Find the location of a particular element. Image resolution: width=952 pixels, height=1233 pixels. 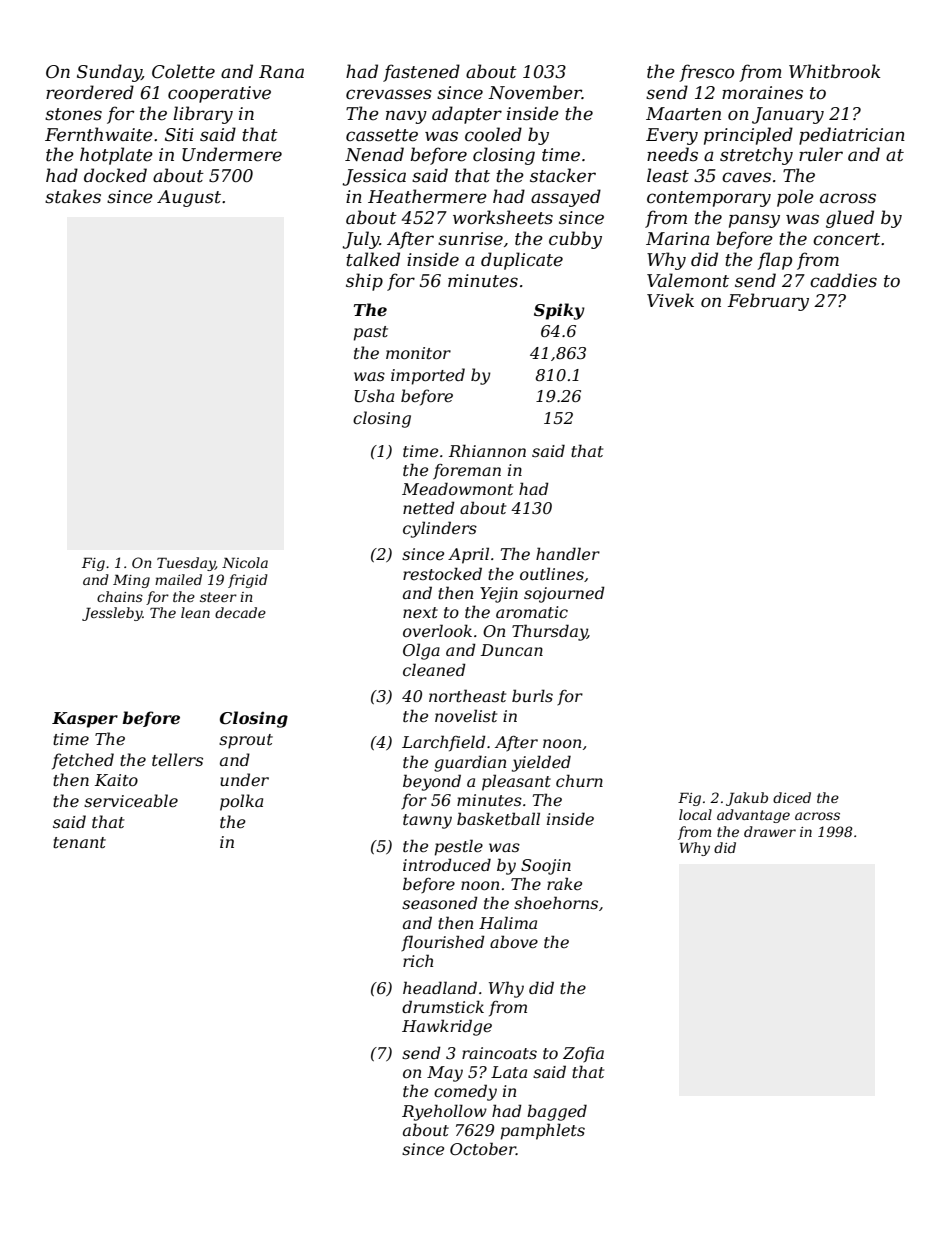

April is located at coordinates (468, 555).
